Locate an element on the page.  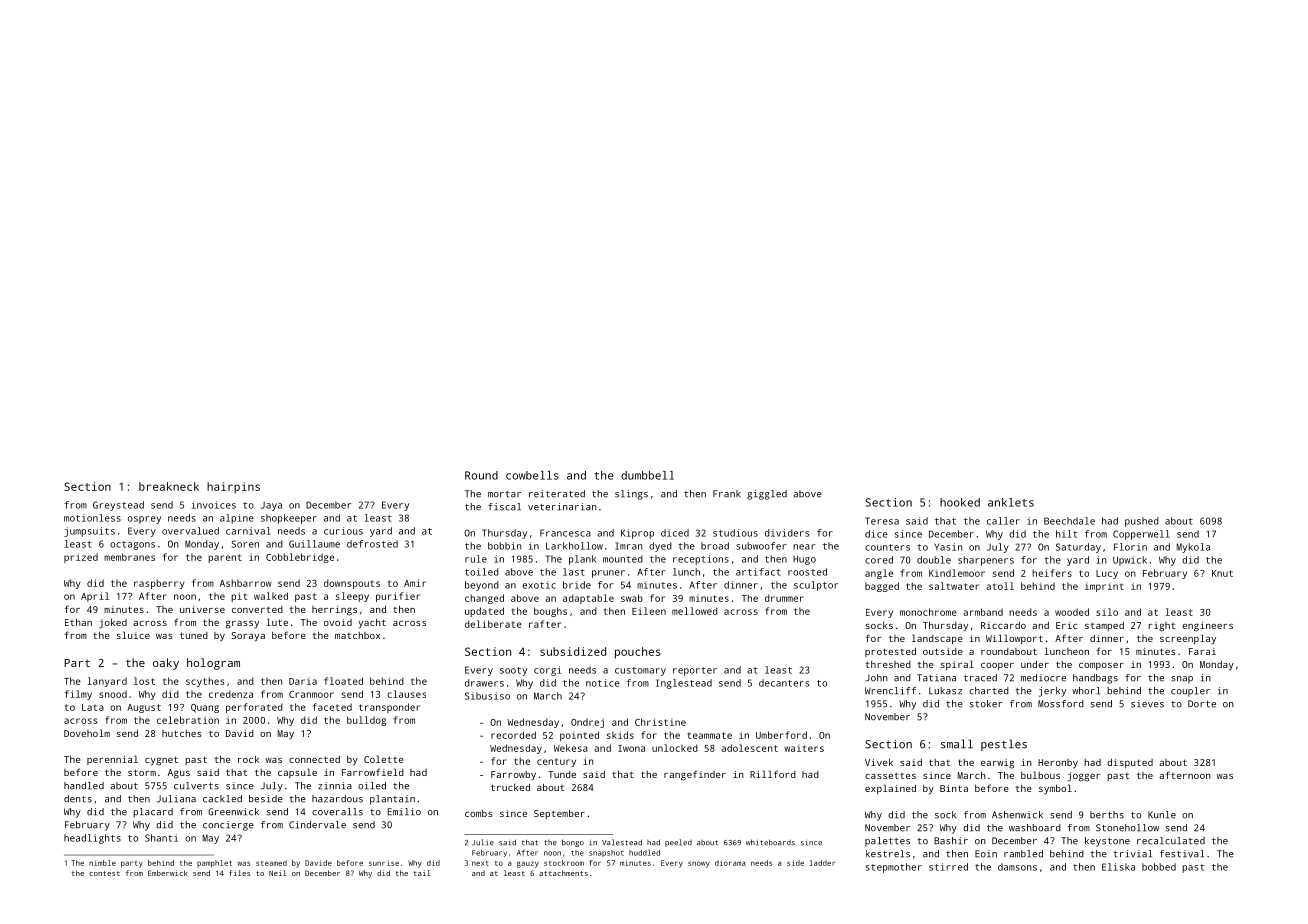
pestles is located at coordinates (1004, 745).
